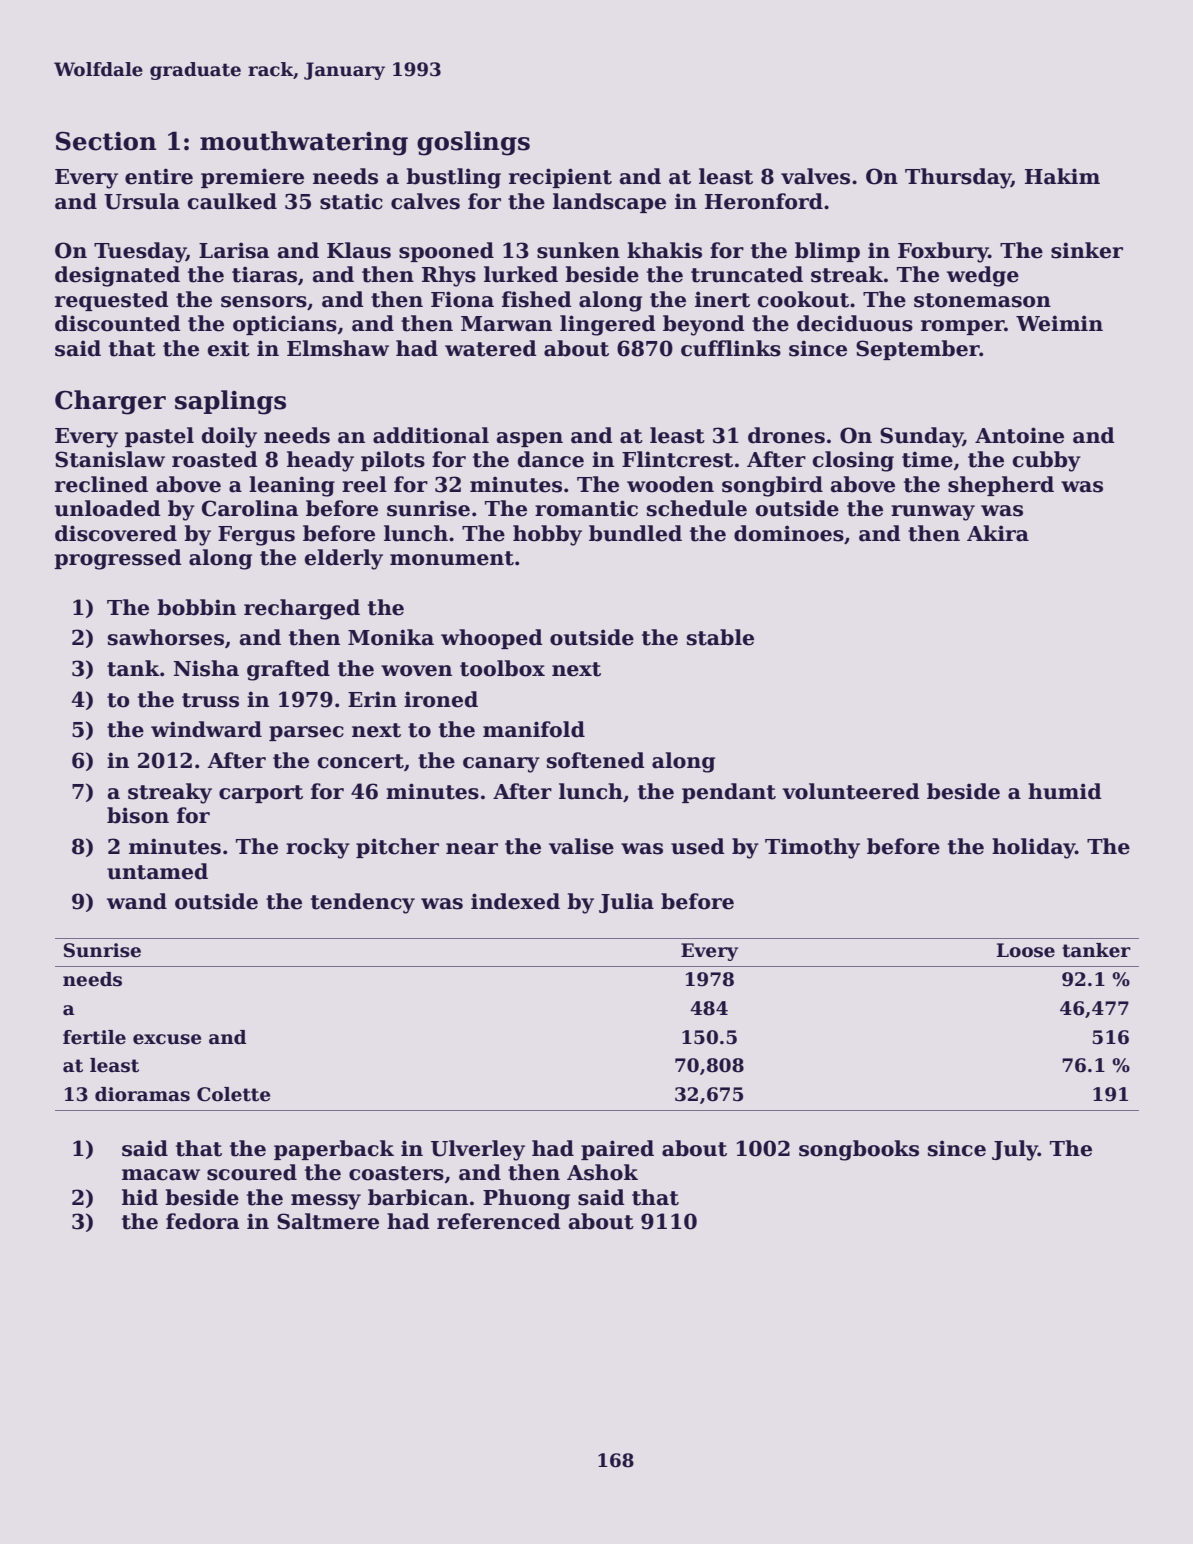 Image resolution: width=1193 pixels, height=1544 pixels. I want to click on caulked, so click(232, 201).
